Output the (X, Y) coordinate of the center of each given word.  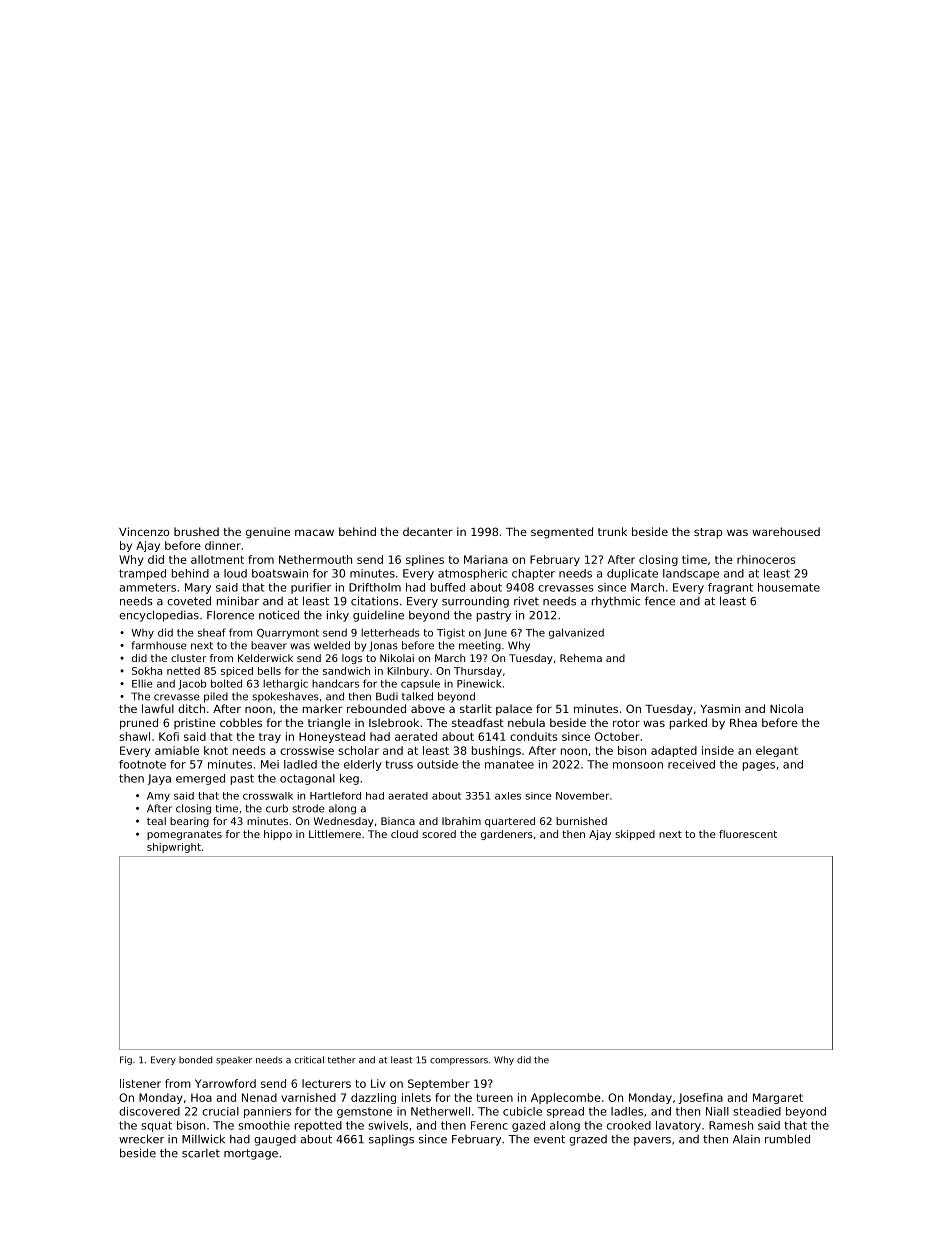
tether (342, 1060)
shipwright (174, 848)
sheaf (211, 632)
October (617, 736)
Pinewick (479, 683)
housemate (789, 587)
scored (439, 834)
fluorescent (748, 834)
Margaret (778, 1098)
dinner (223, 545)
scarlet (201, 1153)
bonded (195, 1060)
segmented (562, 533)
